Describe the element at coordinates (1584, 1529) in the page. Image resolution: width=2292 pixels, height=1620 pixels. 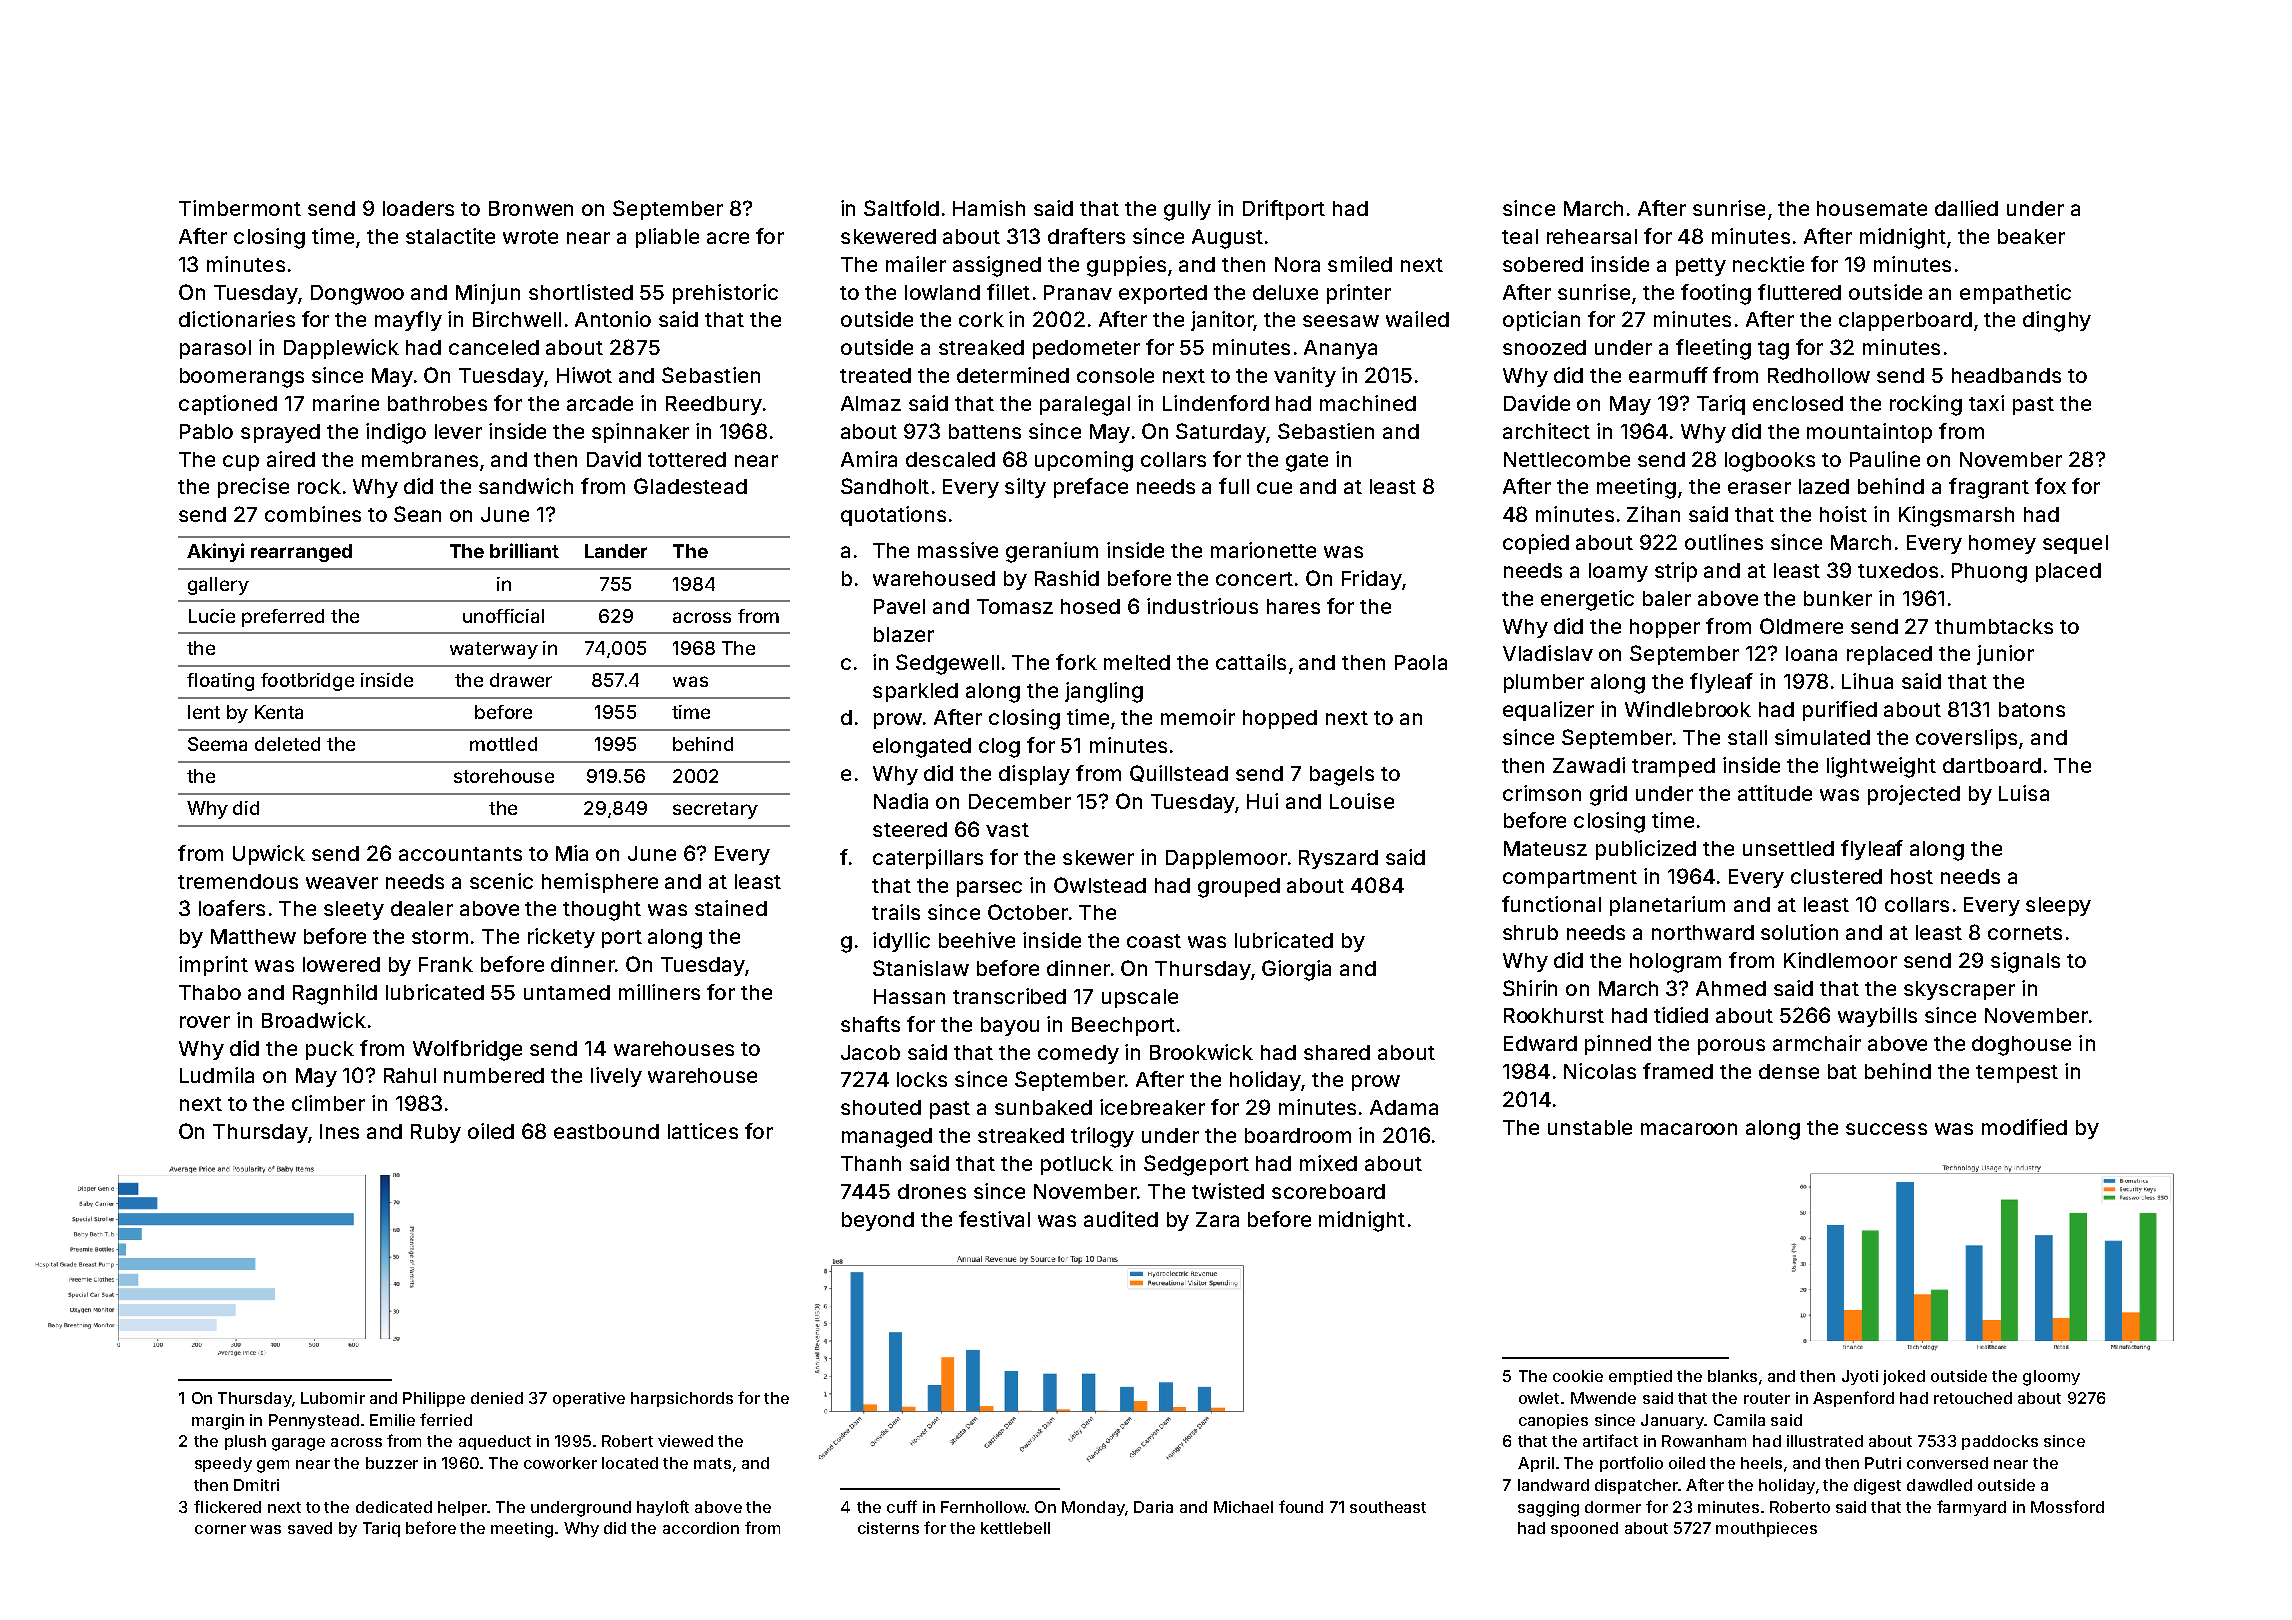
I see `spooned` at that location.
